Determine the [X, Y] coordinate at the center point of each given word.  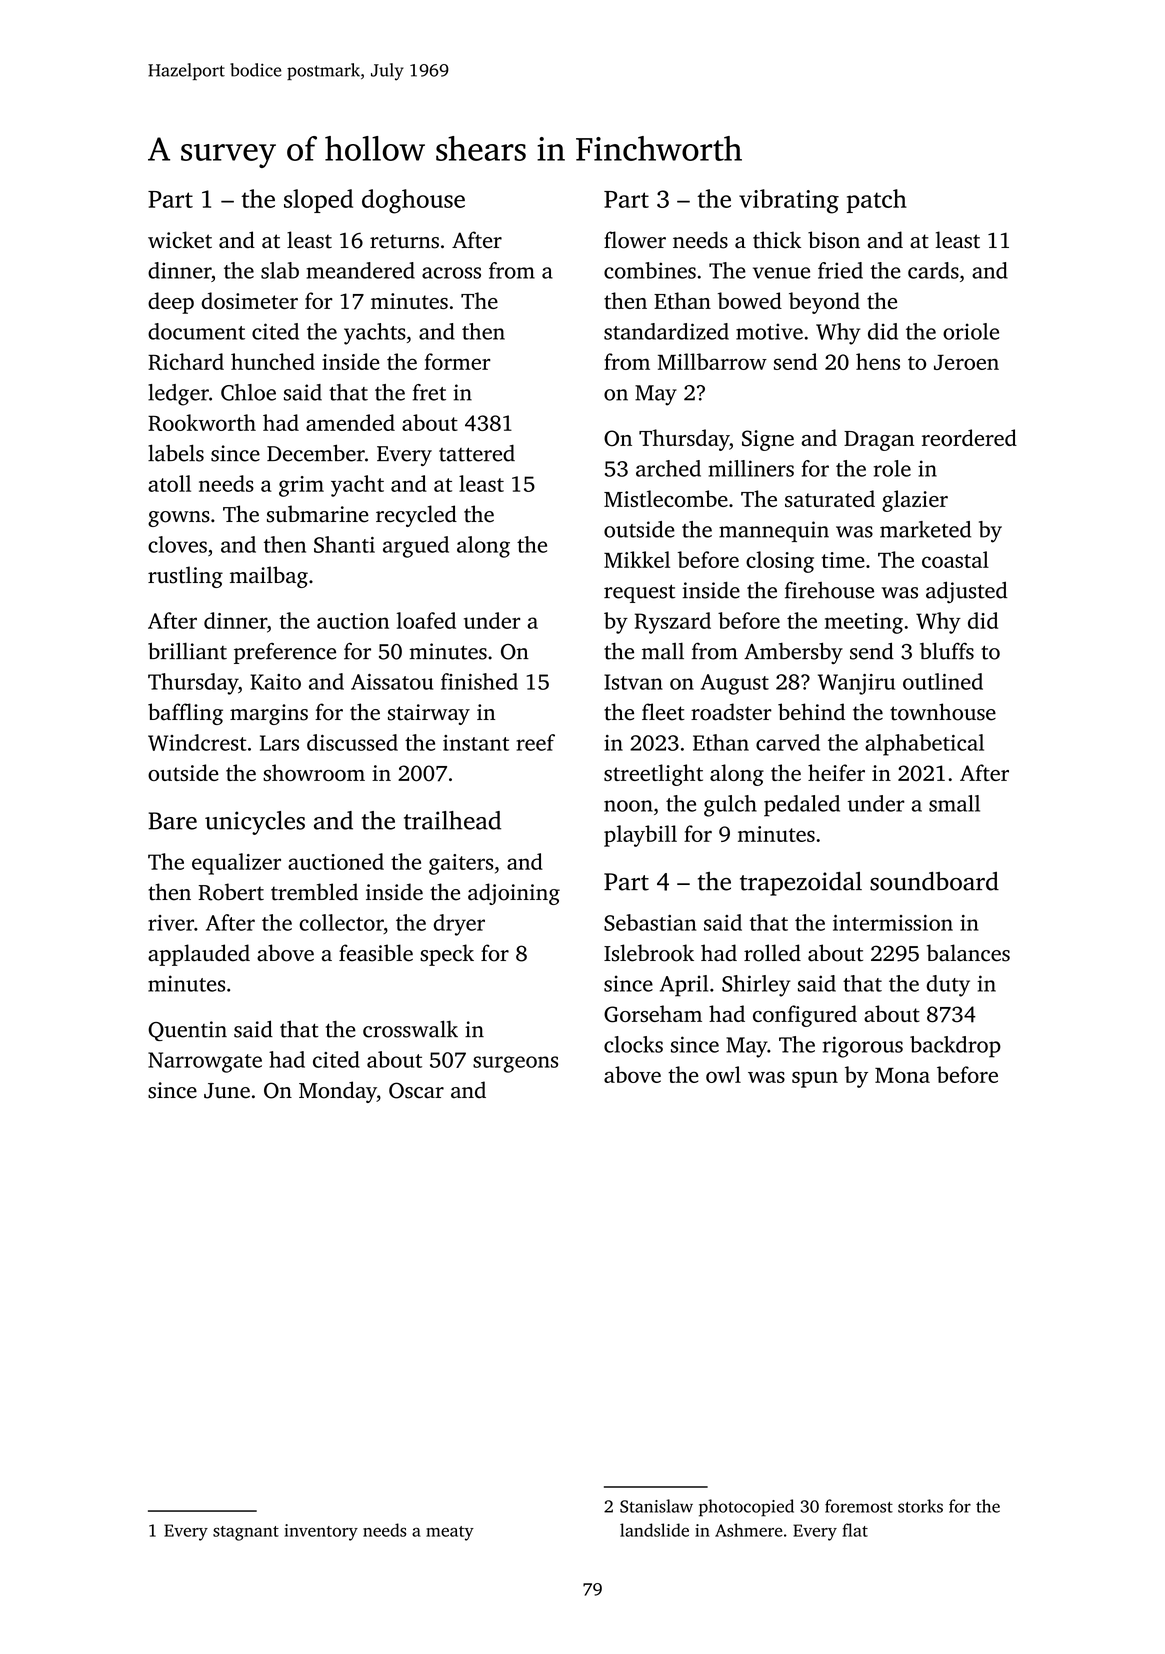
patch [877, 201]
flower [635, 240]
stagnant [246, 1533]
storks [920, 1506]
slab [280, 270]
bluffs [947, 651]
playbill [640, 836]
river [171, 923]
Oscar [416, 1090]
